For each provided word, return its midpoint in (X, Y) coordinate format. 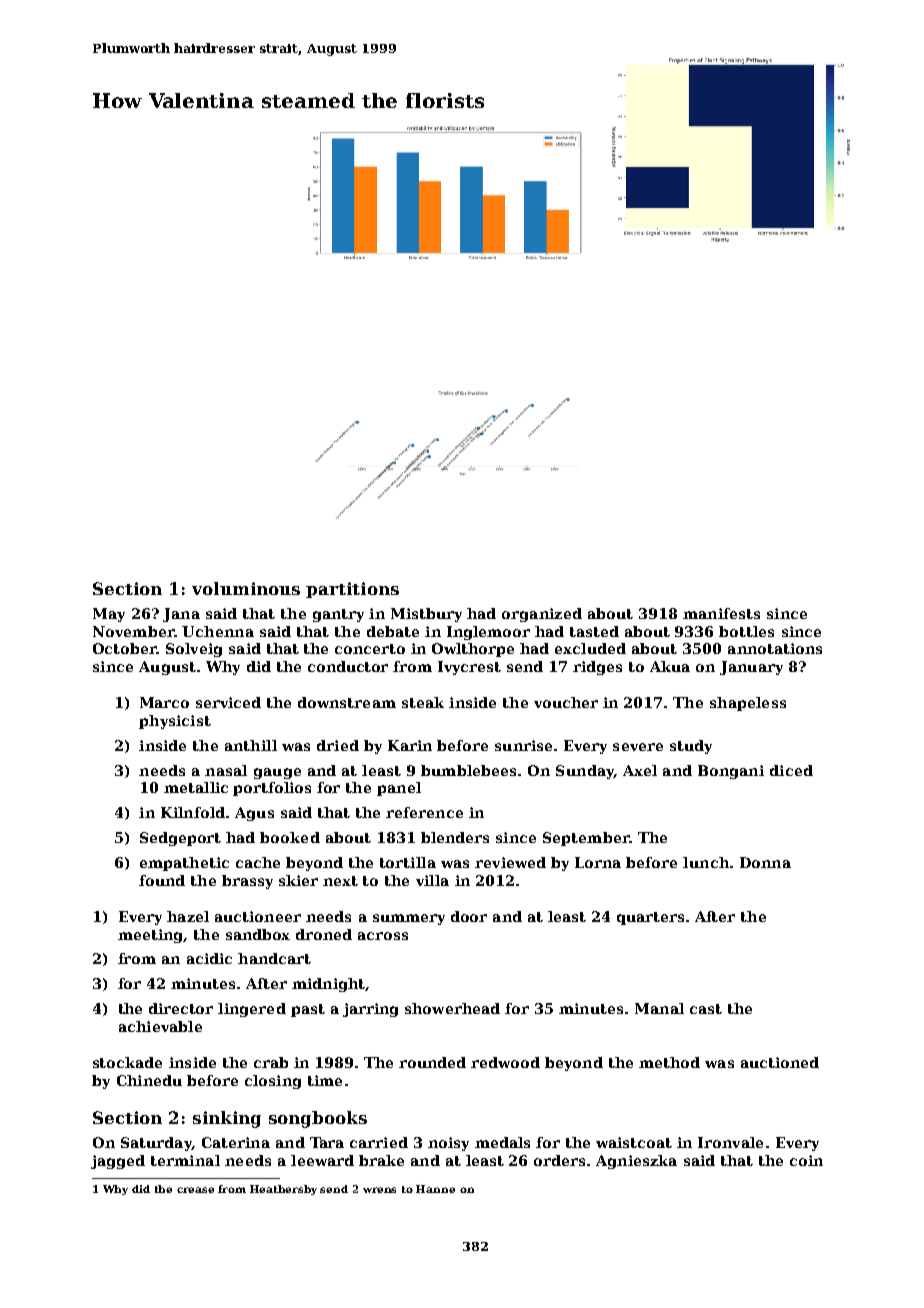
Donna (765, 862)
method (669, 1062)
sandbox (258, 934)
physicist (175, 722)
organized (542, 615)
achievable (160, 1026)
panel (399, 789)
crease (195, 1190)
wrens (379, 1190)
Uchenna (218, 631)
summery (409, 919)
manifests (721, 613)
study (691, 747)
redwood (505, 1062)
